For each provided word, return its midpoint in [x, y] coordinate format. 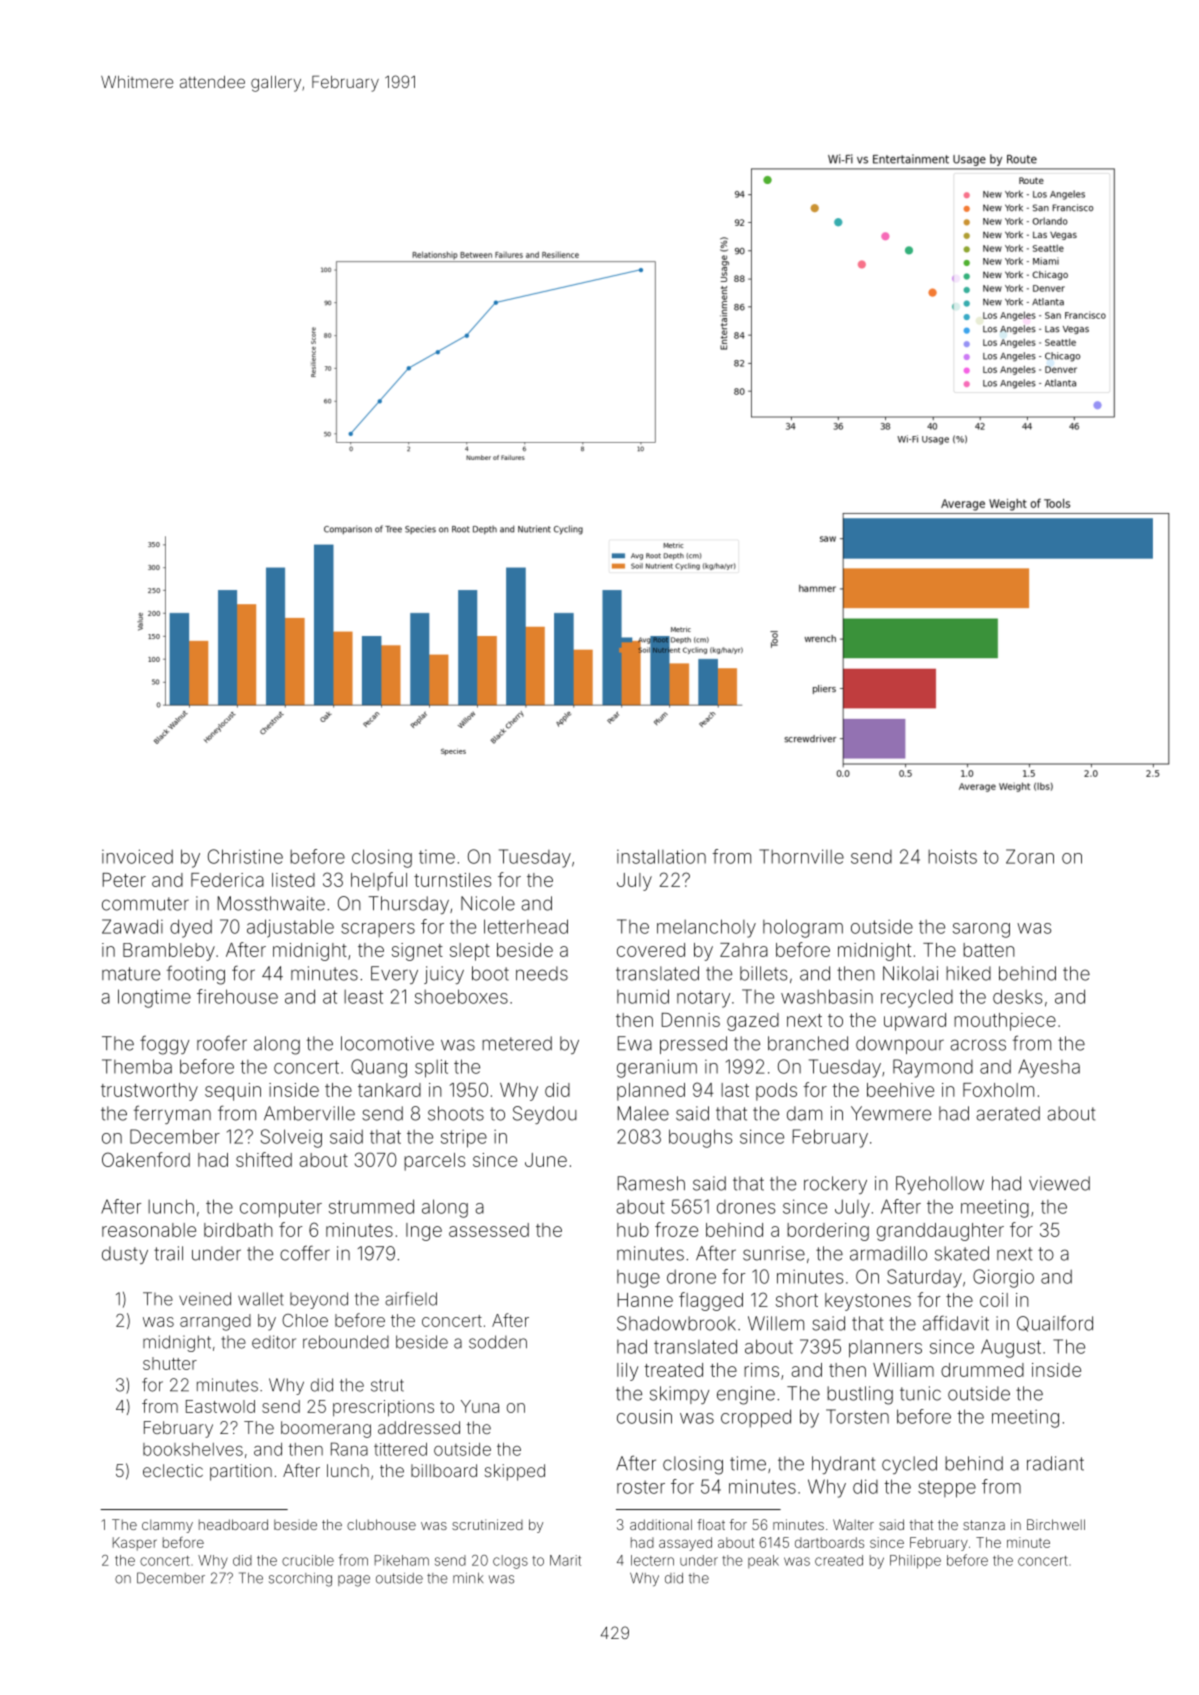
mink [468, 1578]
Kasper [135, 1544]
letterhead [526, 926]
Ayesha [1049, 1068]
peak [763, 1561]
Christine [245, 856]
